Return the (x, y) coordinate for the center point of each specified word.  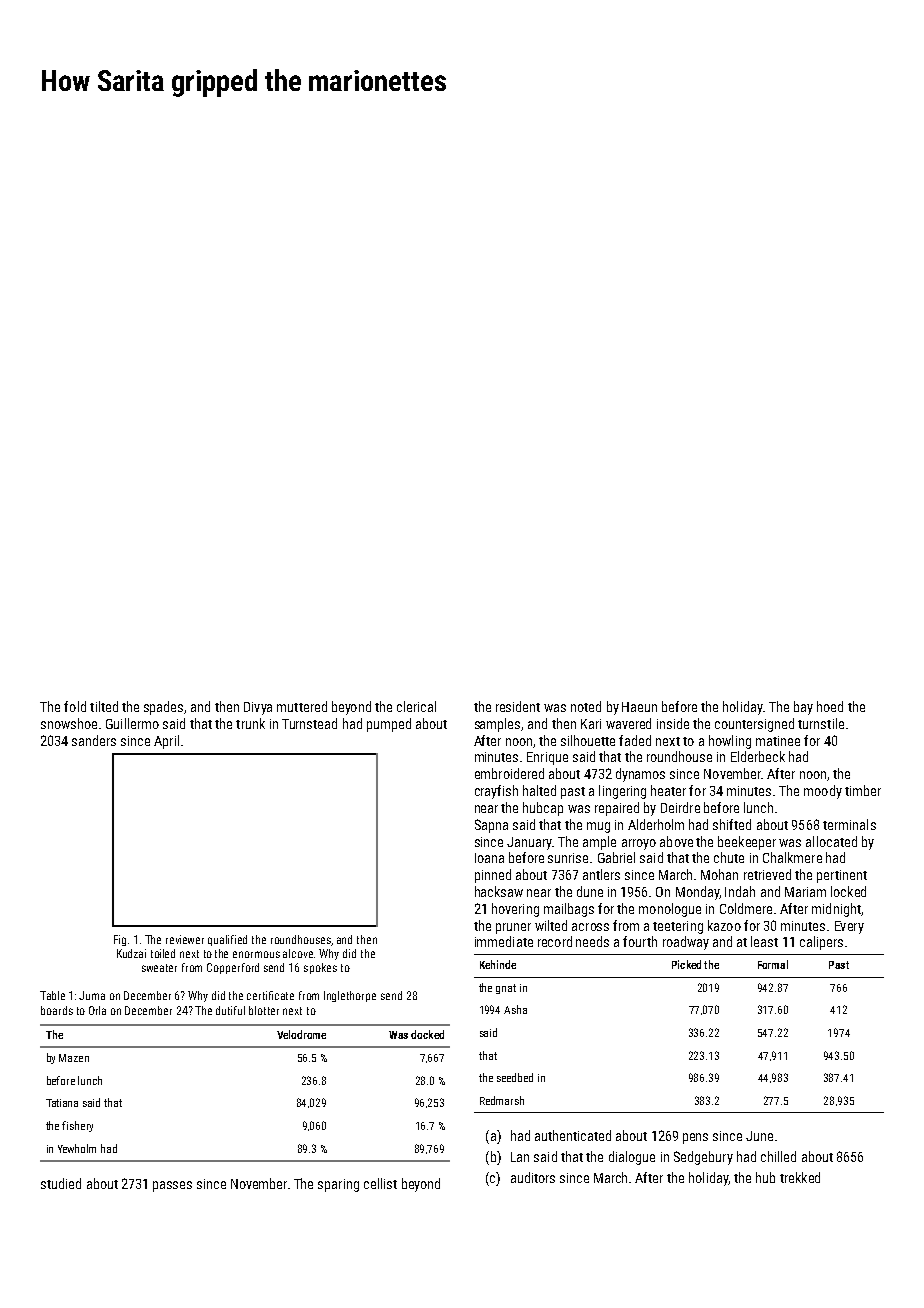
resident (518, 706)
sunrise (568, 858)
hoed (830, 706)
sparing (338, 1185)
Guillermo (132, 723)
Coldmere (746, 908)
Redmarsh (502, 1100)
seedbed (515, 1077)
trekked (800, 1177)
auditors (533, 1177)
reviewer (185, 939)
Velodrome (301, 1034)
